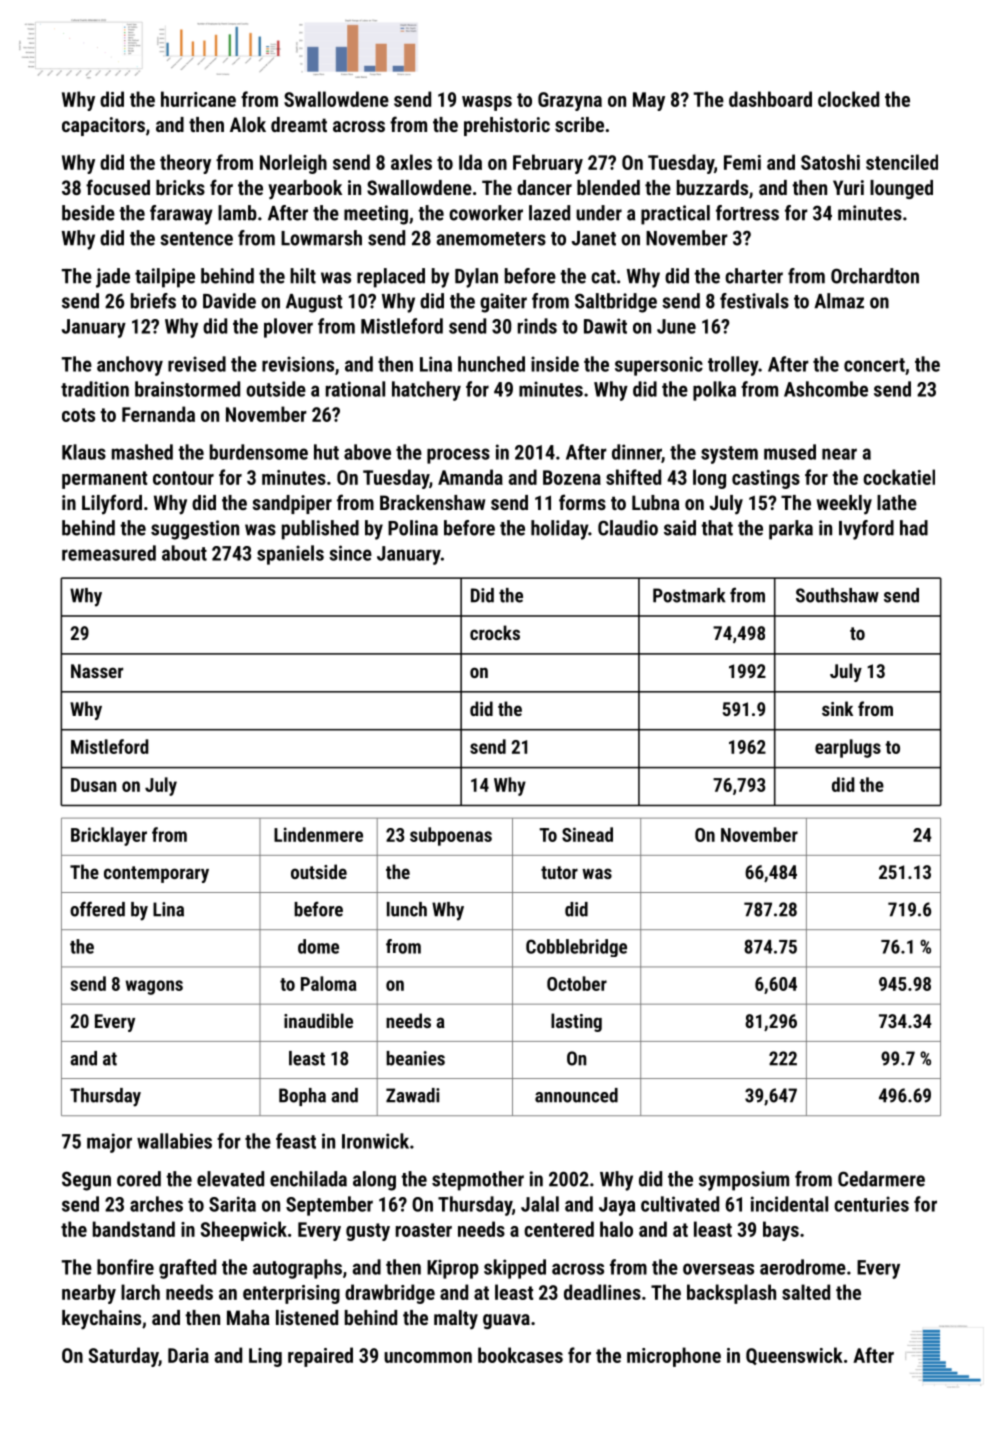 The width and height of the screenshot is (1002, 1452). What do you see at coordinates (848, 748) in the screenshot?
I see `earplugs` at bounding box center [848, 748].
